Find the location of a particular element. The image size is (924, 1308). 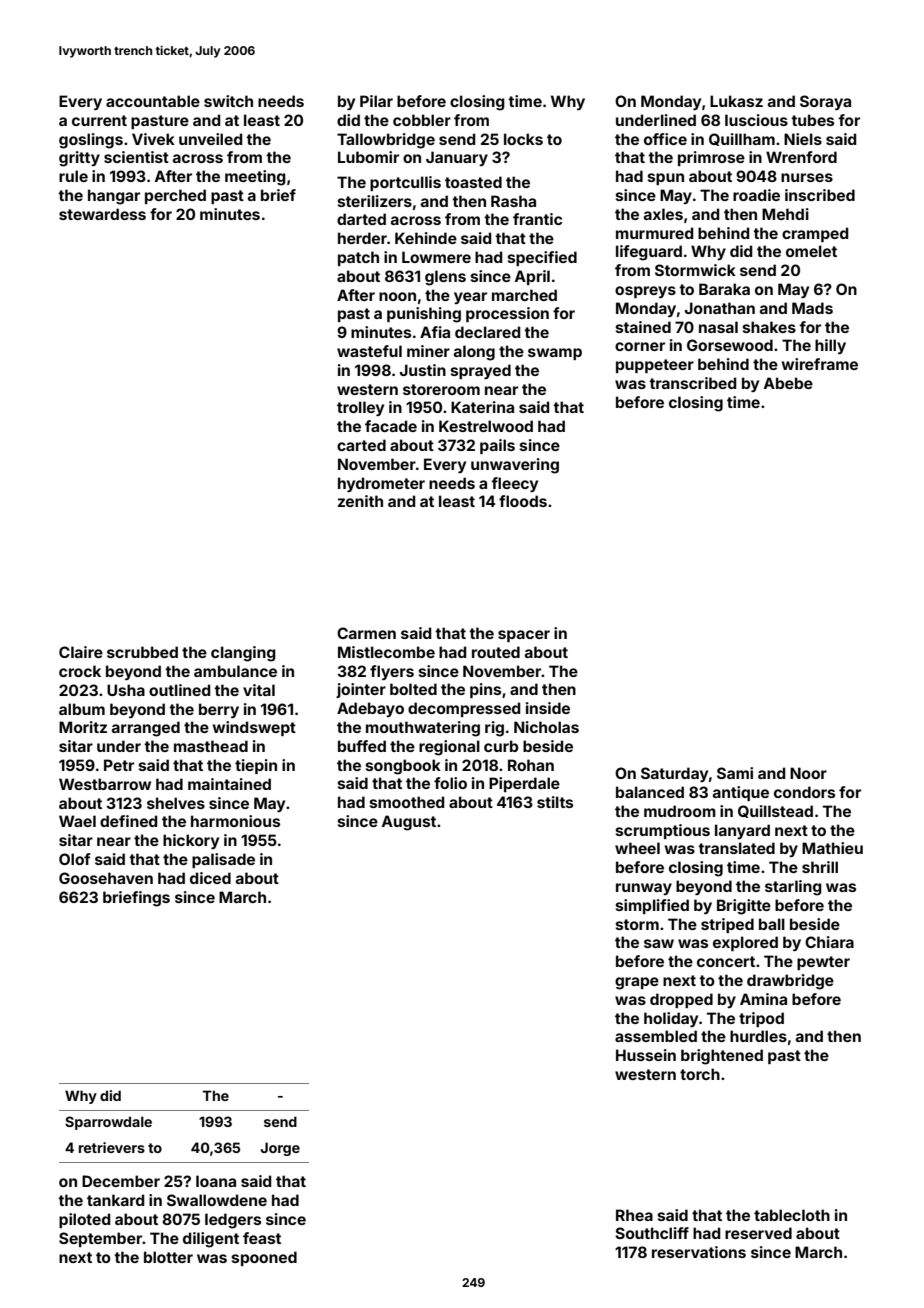

accountable is located at coordinates (153, 101).
